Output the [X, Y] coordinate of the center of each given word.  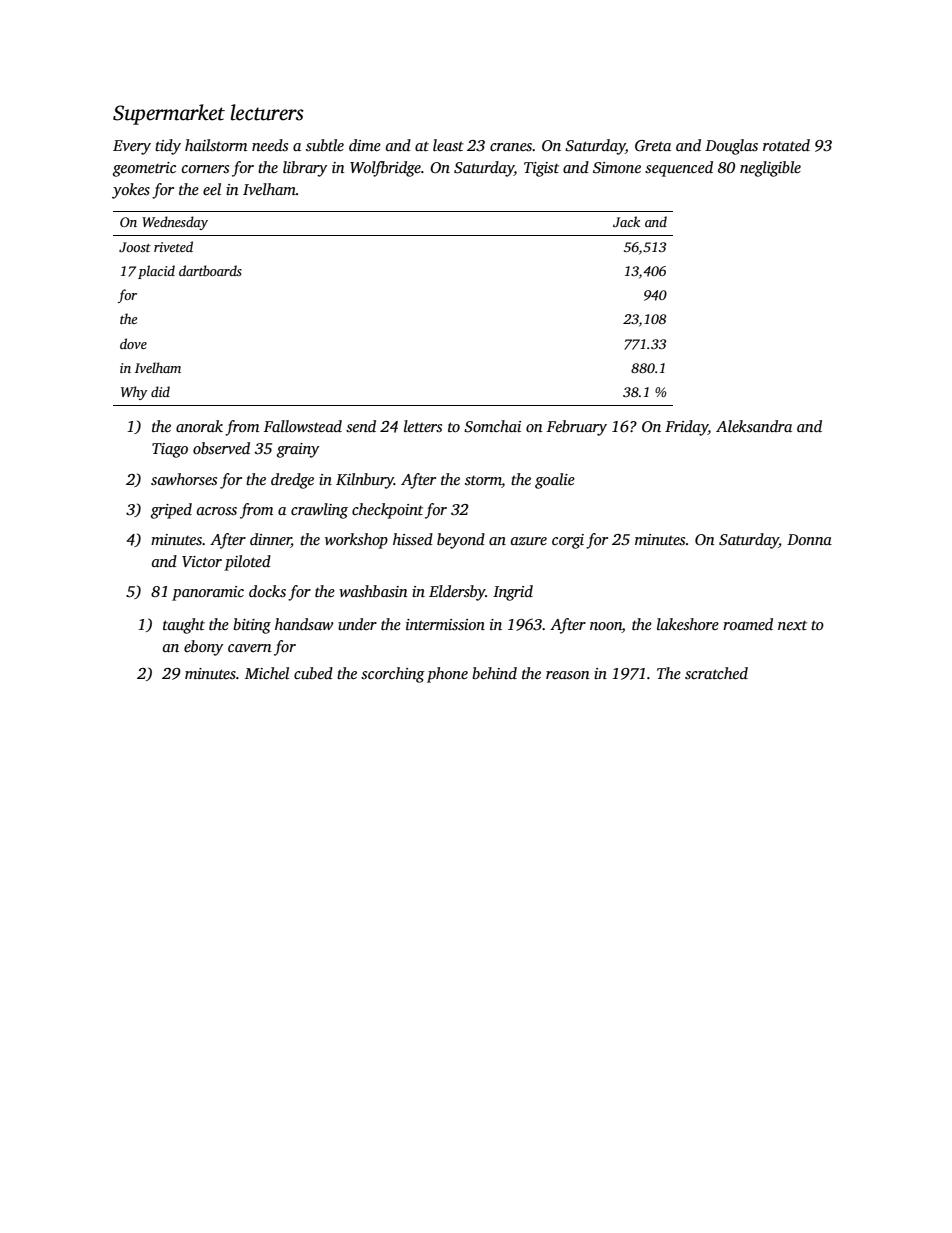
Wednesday [175, 223]
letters [423, 426]
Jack [626, 221]
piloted [247, 563]
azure [529, 541]
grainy [298, 450]
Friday [686, 428]
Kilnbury [365, 481]
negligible [770, 169]
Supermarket [169, 114]
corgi [568, 541]
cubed [313, 673]
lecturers [267, 112]
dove [133, 343]
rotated [786, 145]
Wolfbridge [385, 169]
